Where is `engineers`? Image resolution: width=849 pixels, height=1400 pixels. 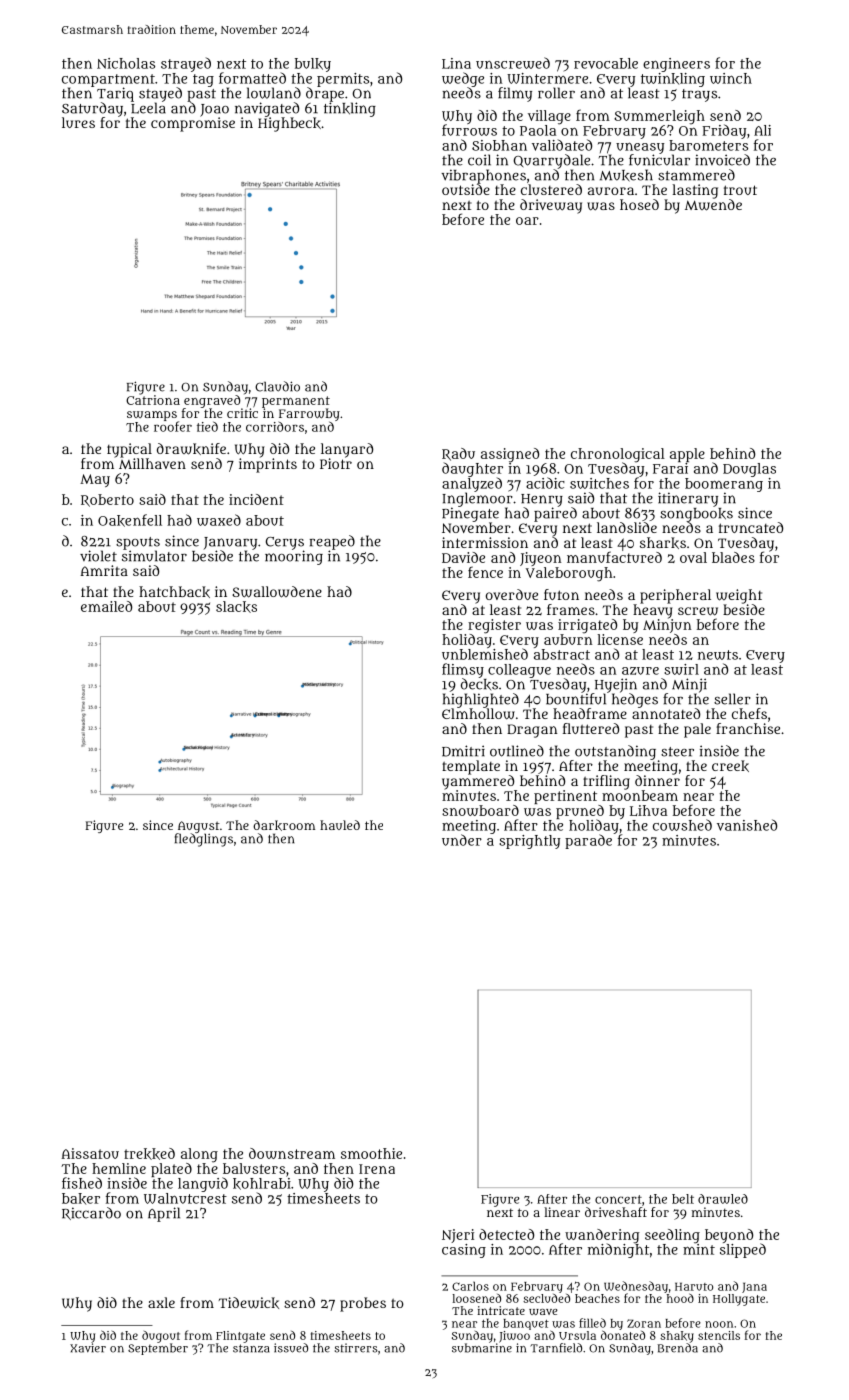 engineers is located at coordinates (676, 65).
